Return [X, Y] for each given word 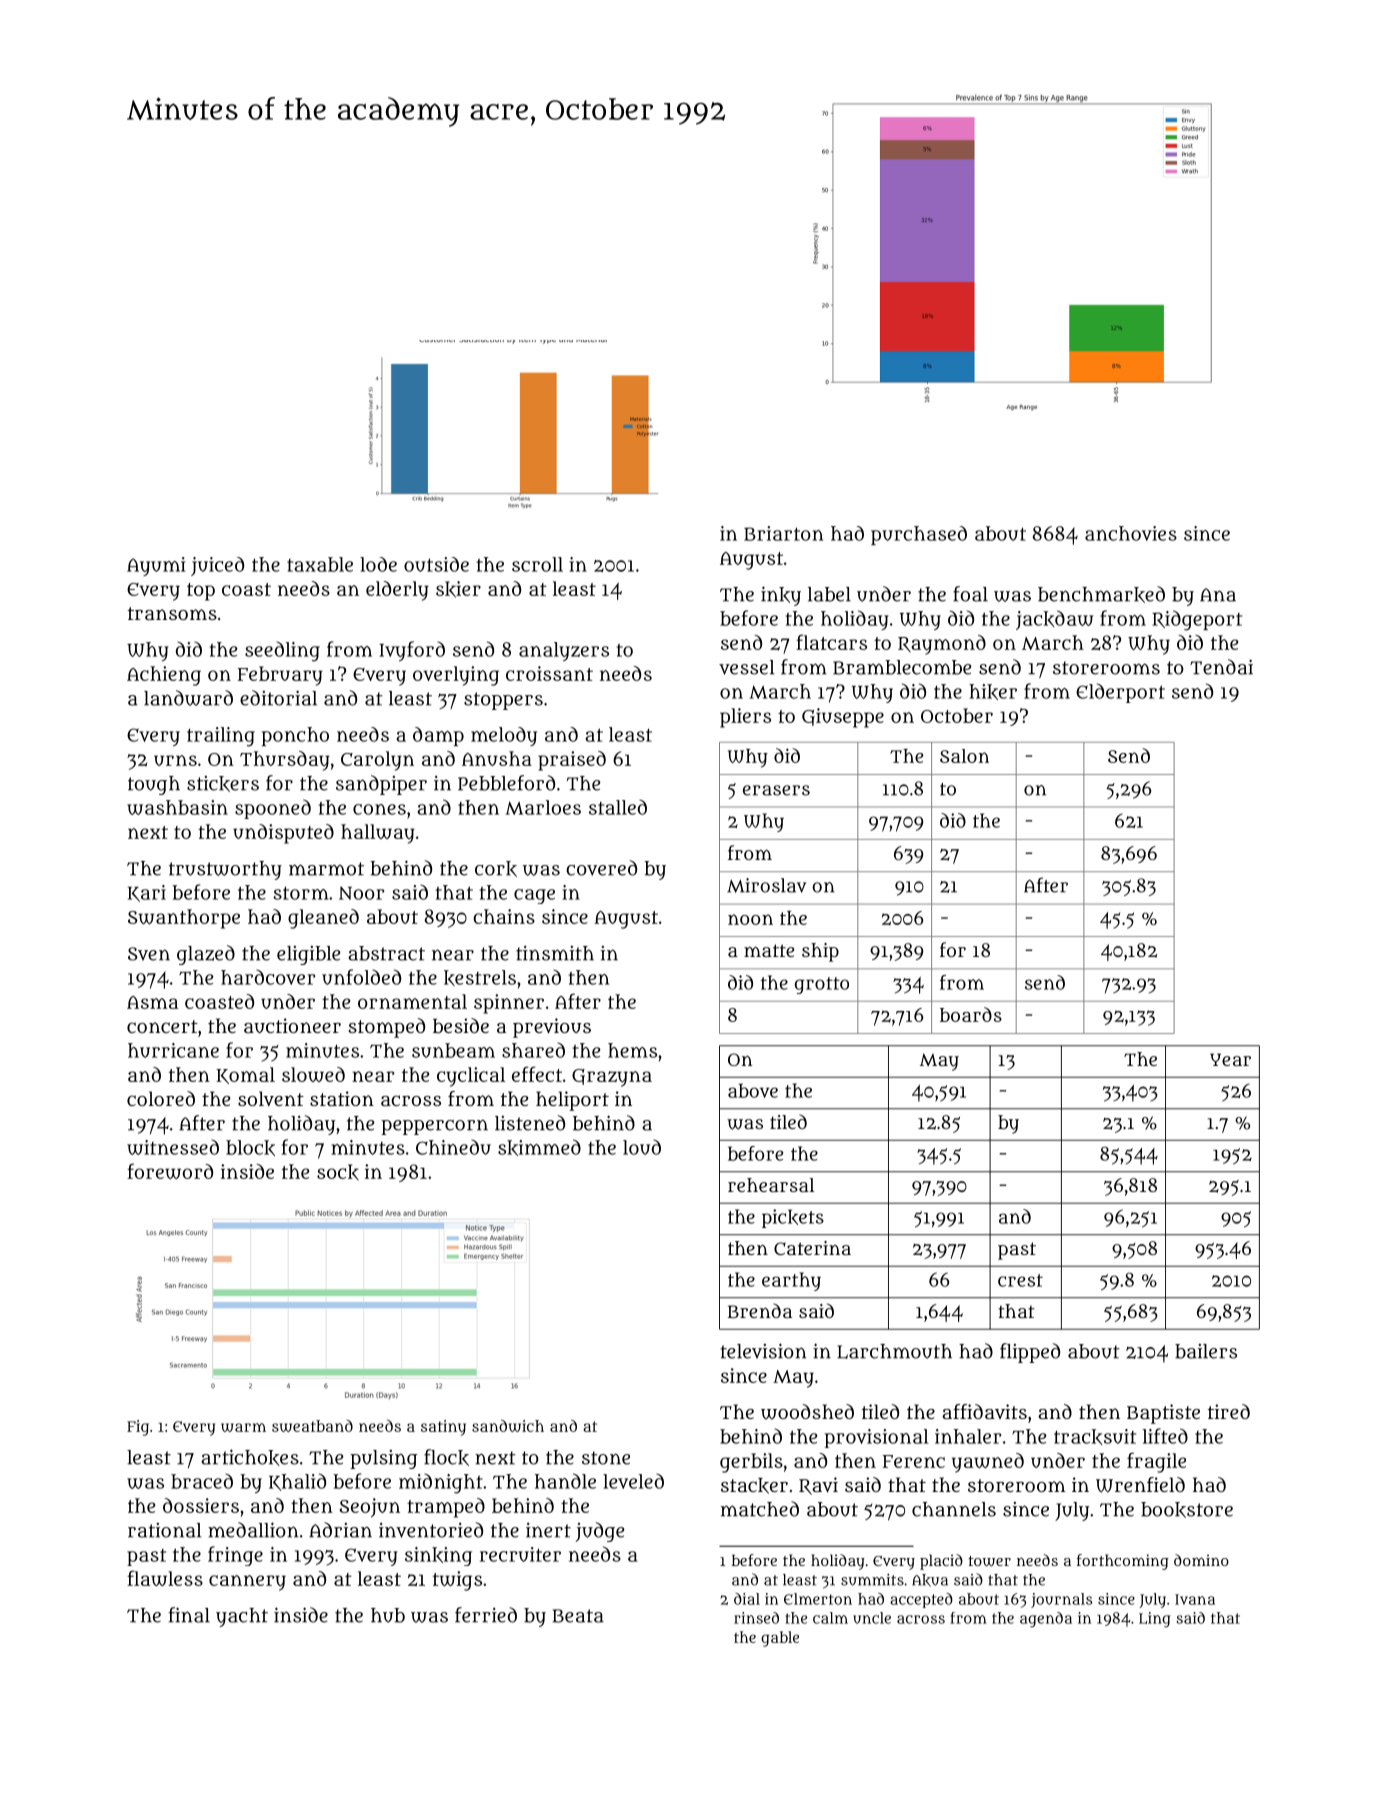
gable [780, 1639]
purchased [919, 535]
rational [164, 1530]
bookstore [1187, 1510]
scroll [537, 564]
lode [378, 564]
